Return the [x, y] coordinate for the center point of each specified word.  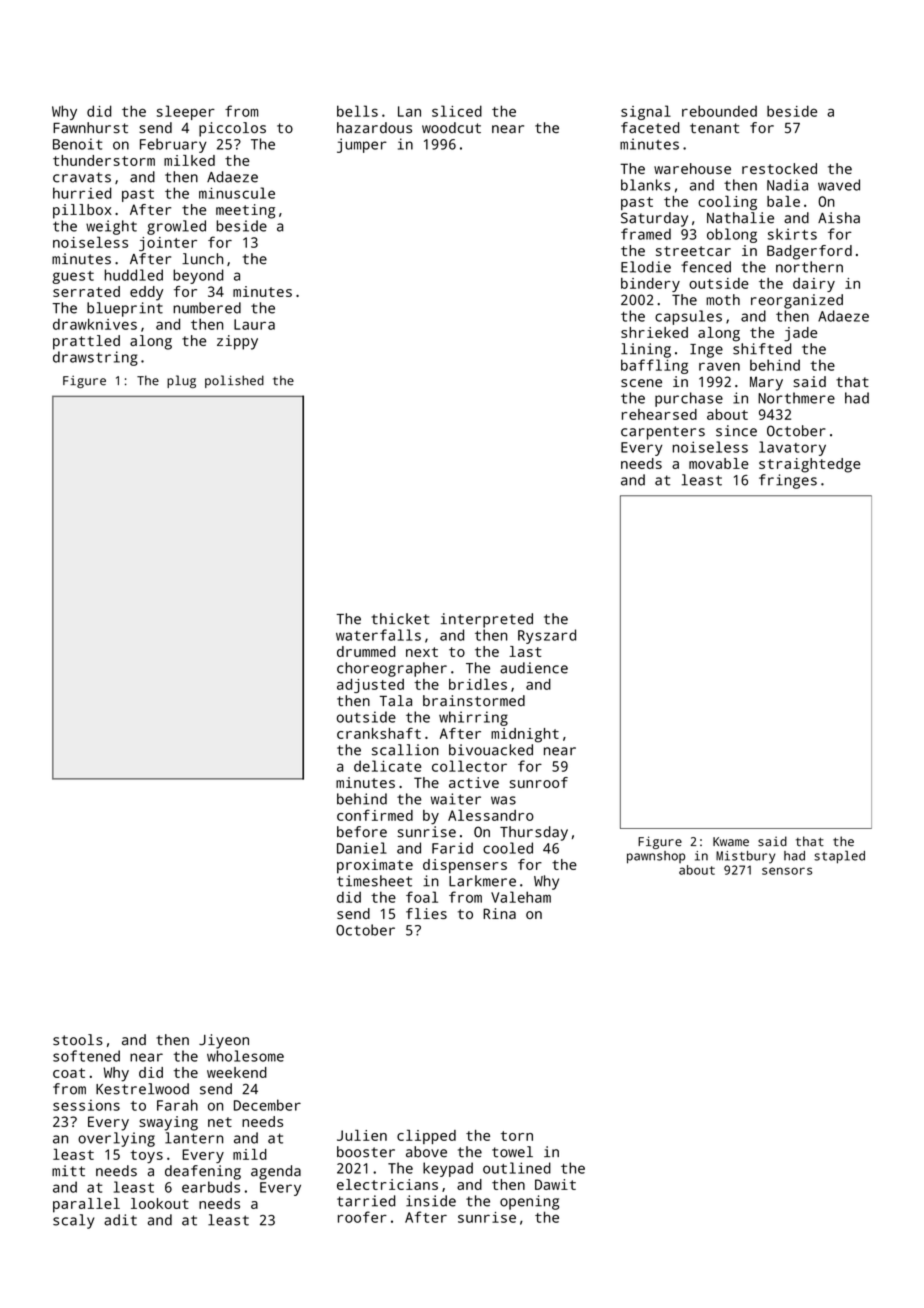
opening [529, 1202]
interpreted [487, 620]
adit [120, 1220]
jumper [362, 145]
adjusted [370, 686]
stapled [839, 857]
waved [839, 185]
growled [176, 227]
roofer [362, 1217]
